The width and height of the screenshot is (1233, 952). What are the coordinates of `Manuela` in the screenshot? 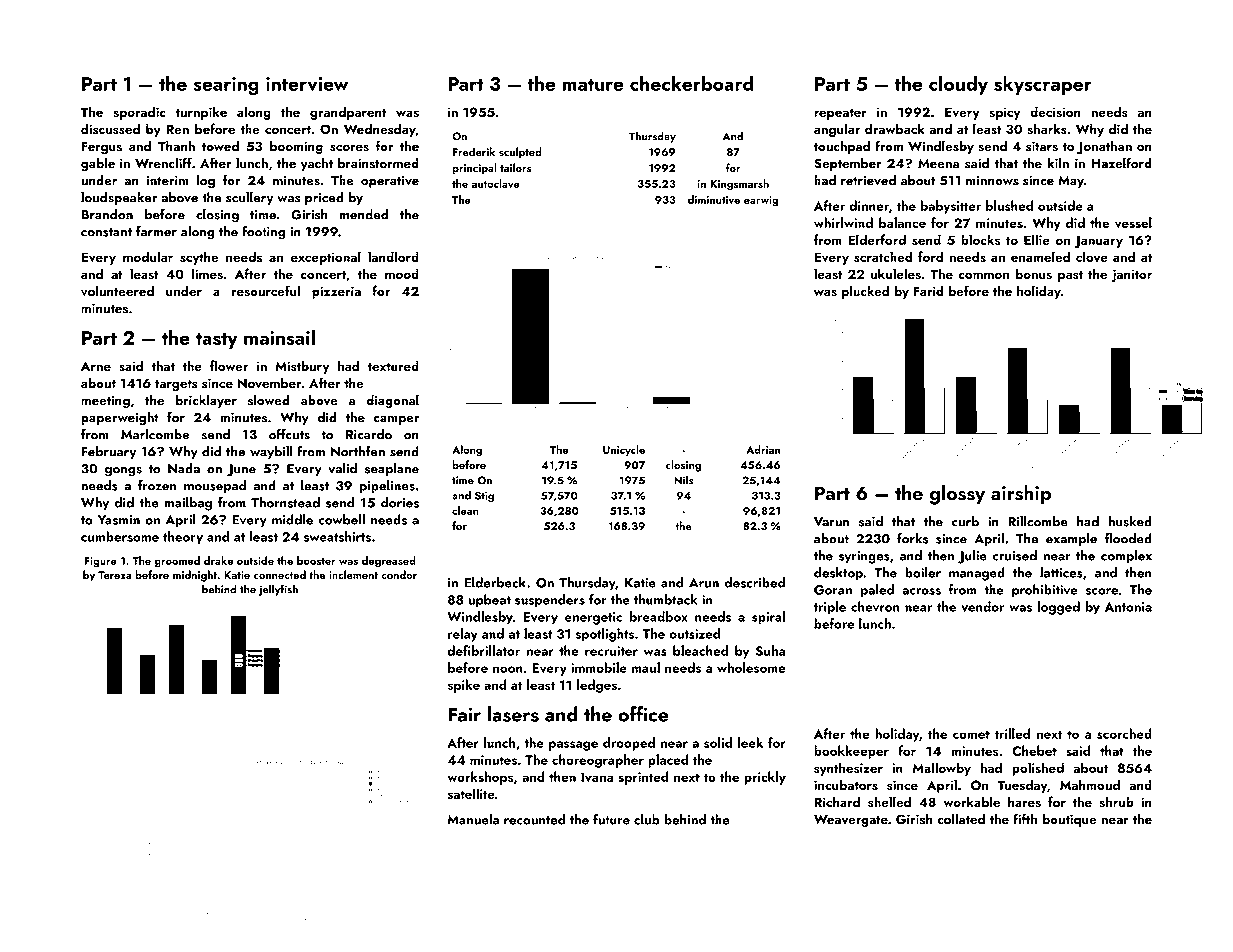 It's located at (473, 819).
